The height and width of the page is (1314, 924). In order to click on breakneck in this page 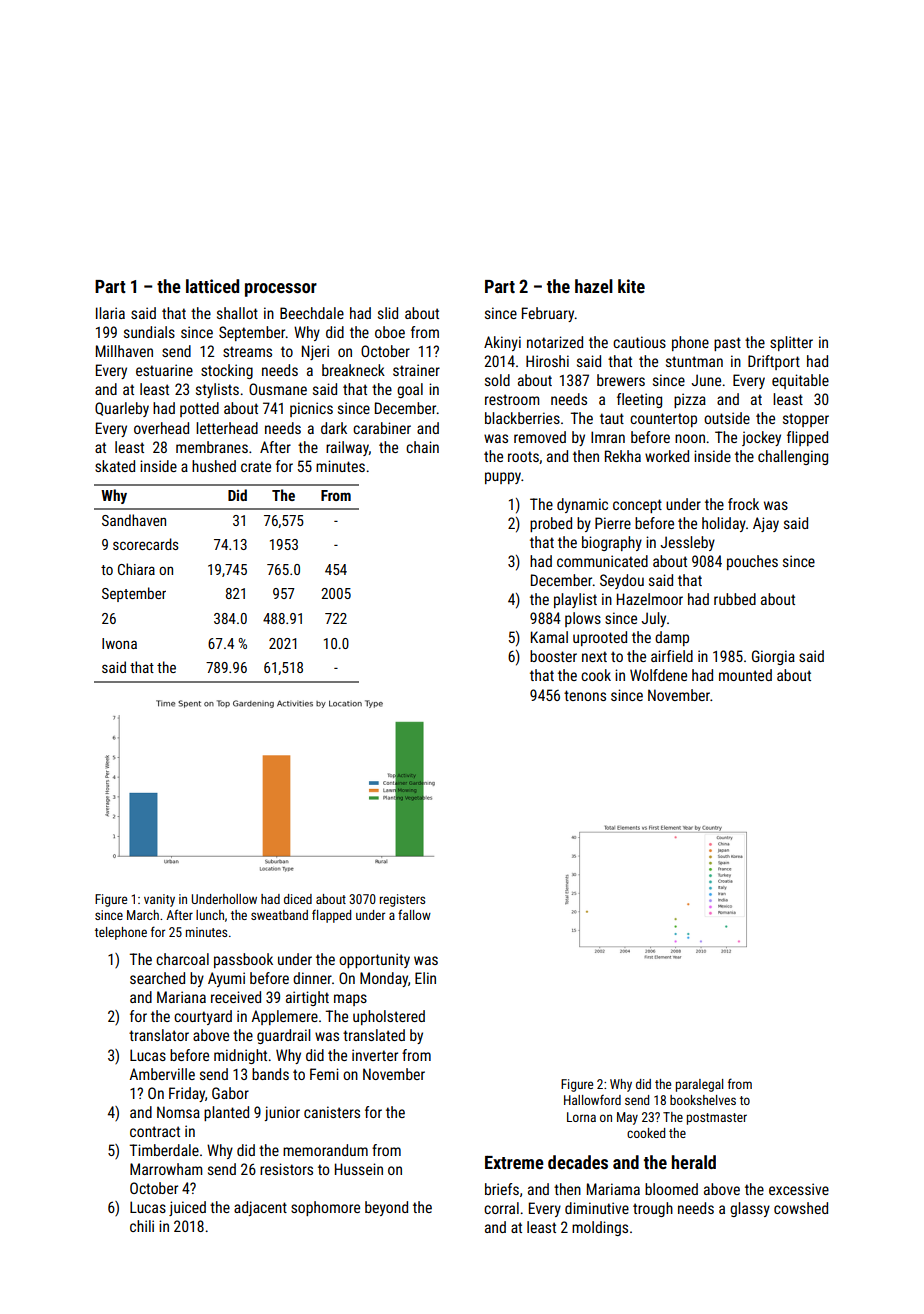, I will do `click(353, 370)`.
